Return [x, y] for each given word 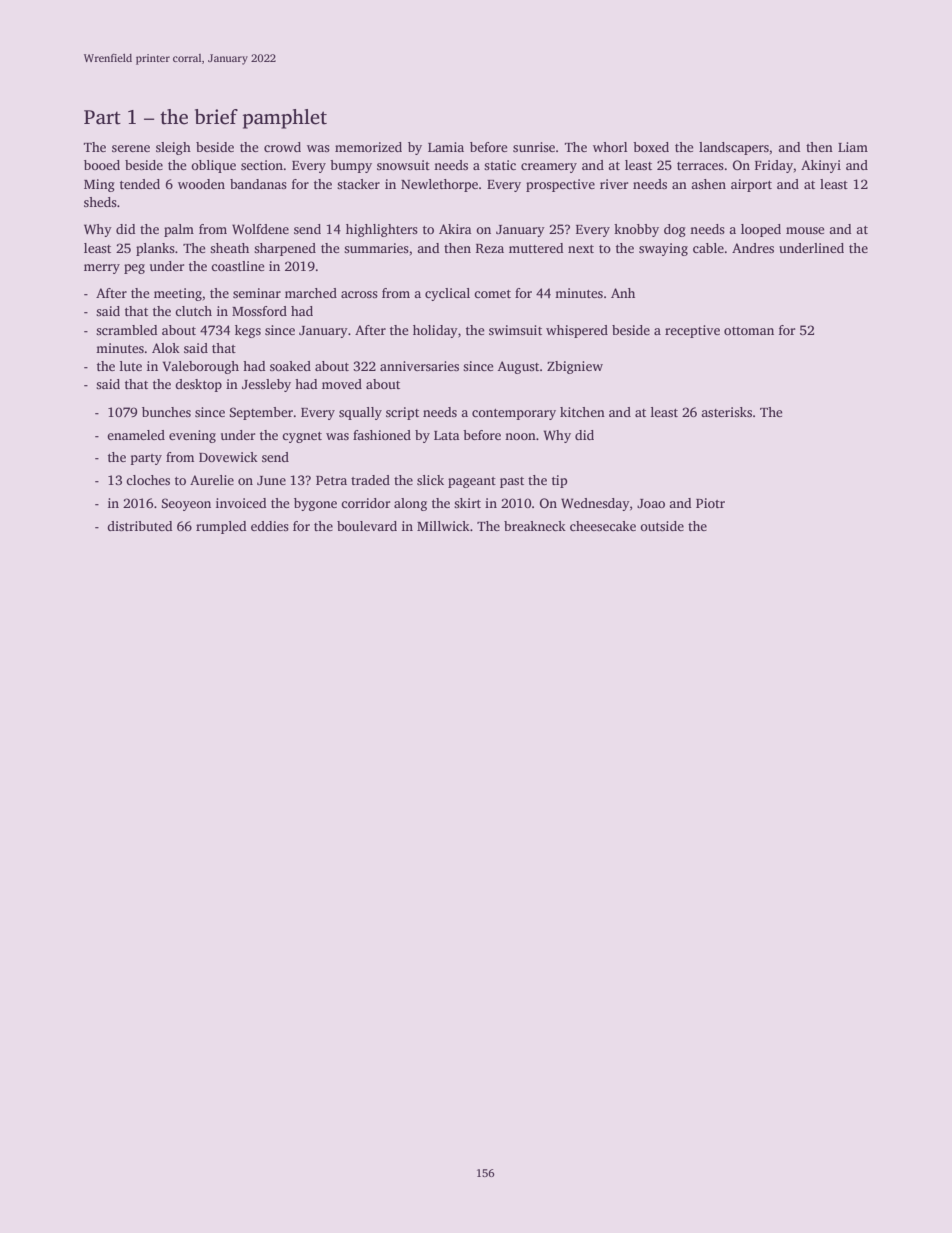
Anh [623, 293]
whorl [610, 147]
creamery [549, 168]
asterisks [726, 412]
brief [216, 117]
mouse [805, 230]
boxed [651, 147]
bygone [315, 504]
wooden [201, 184]
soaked [290, 366]
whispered [577, 331]
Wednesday [595, 504]
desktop [198, 385]
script [402, 413]
